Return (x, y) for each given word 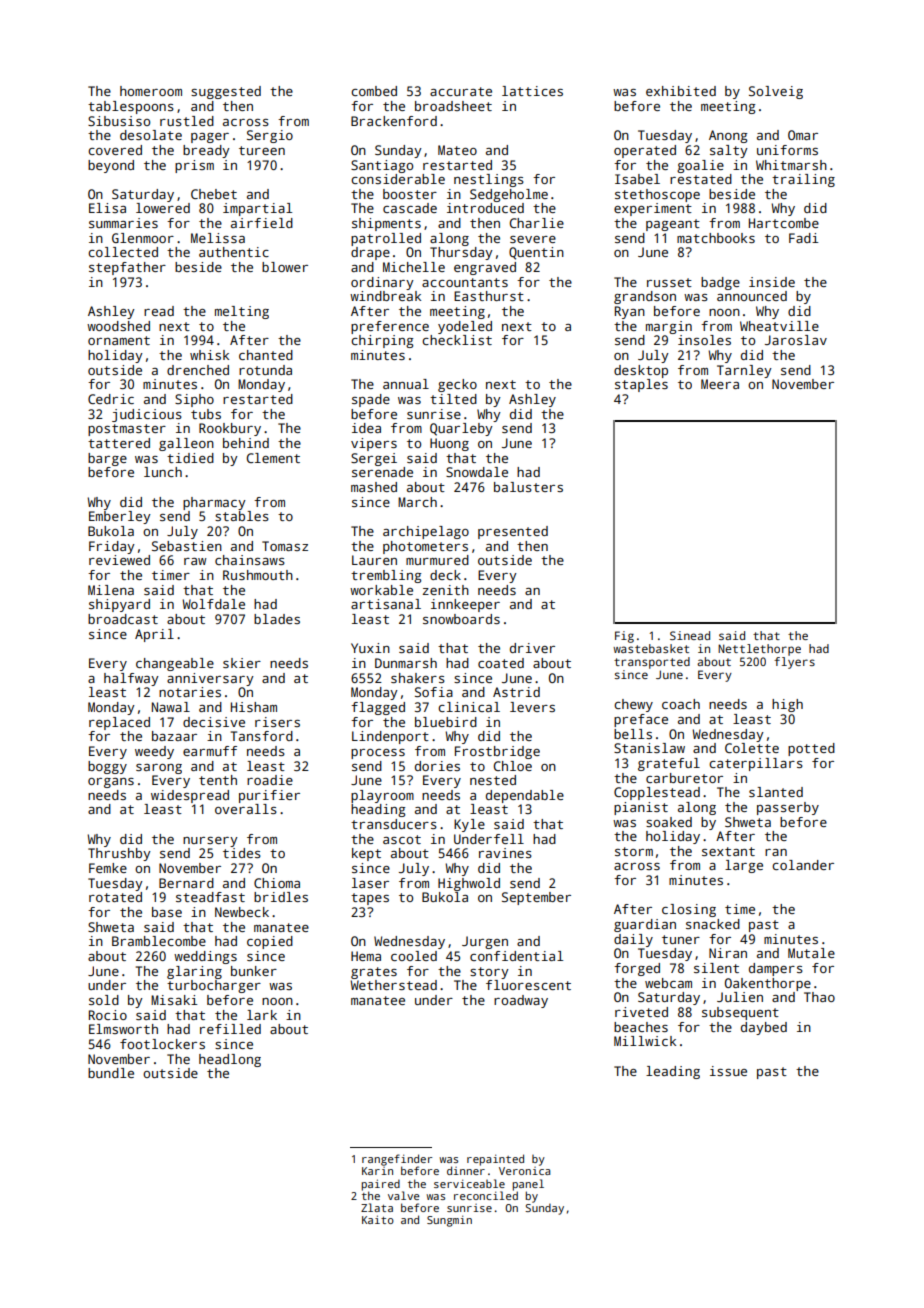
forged (637, 969)
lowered (163, 208)
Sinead (690, 635)
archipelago (426, 532)
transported (652, 663)
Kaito (378, 1219)
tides (242, 853)
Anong (728, 136)
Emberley (120, 517)
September (536, 898)
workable (381, 590)
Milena (111, 590)
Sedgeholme (509, 195)
